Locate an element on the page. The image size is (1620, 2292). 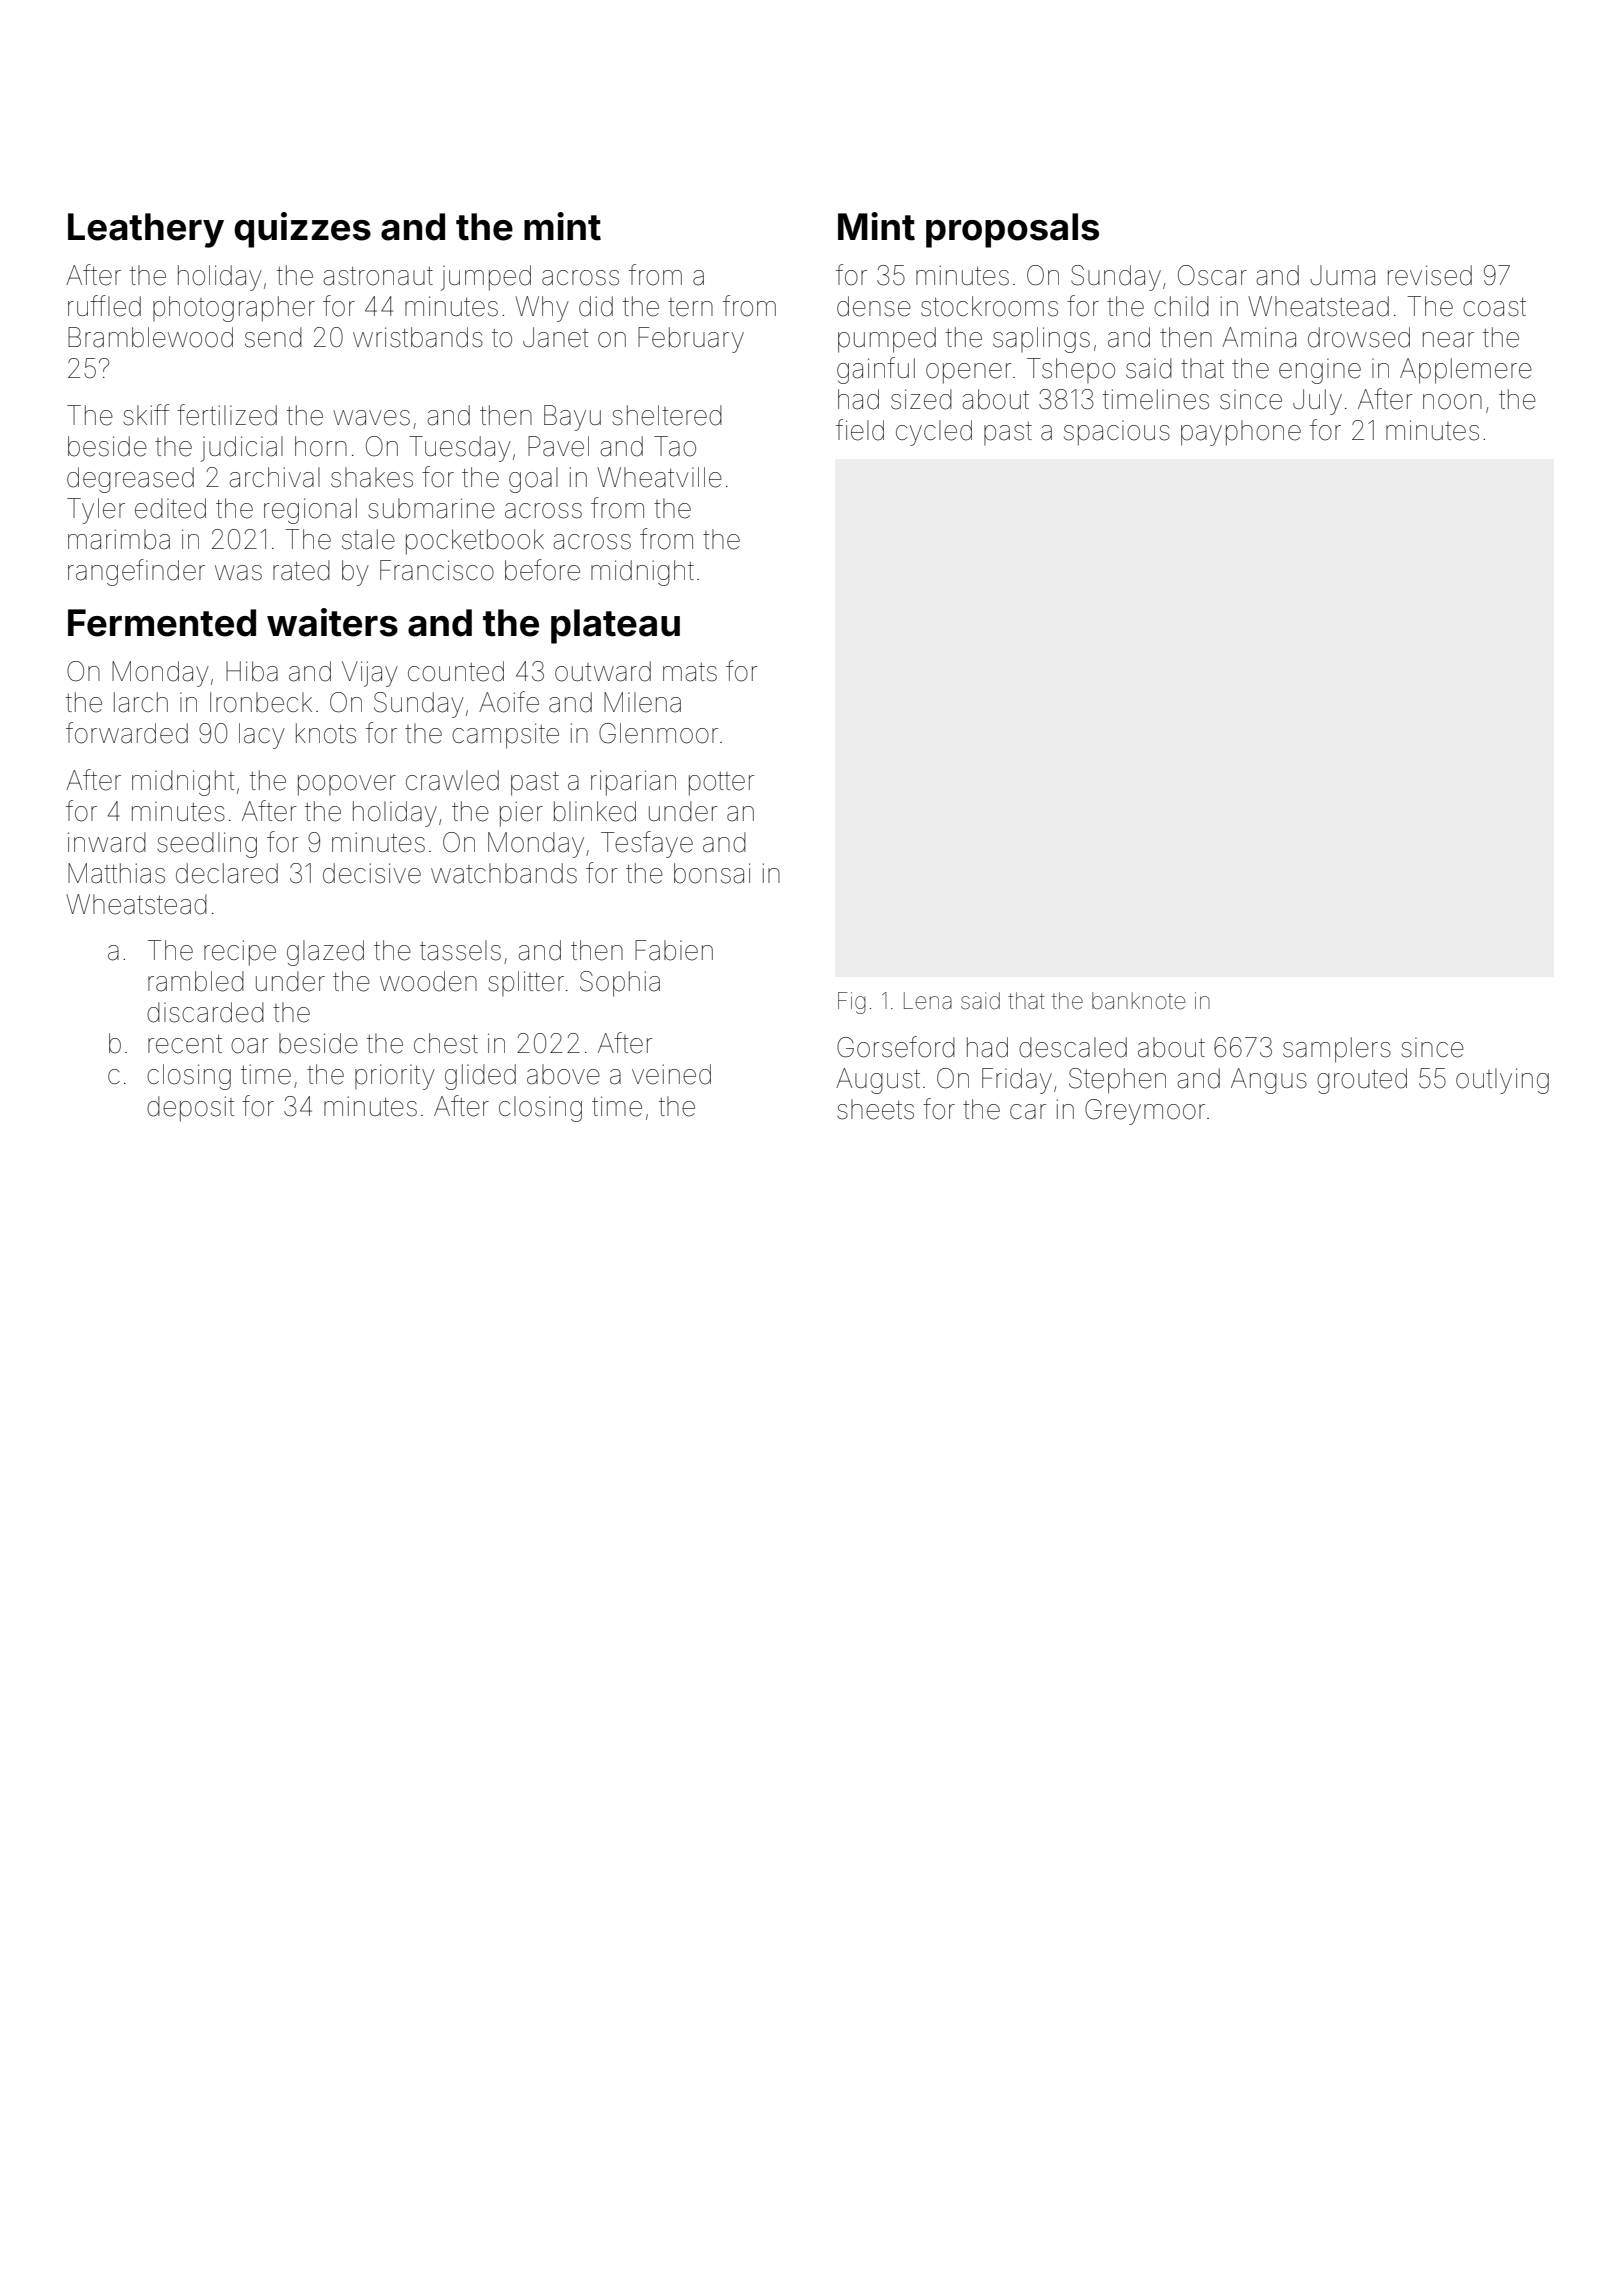
Oscar is located at coordinates (1212, 275).
